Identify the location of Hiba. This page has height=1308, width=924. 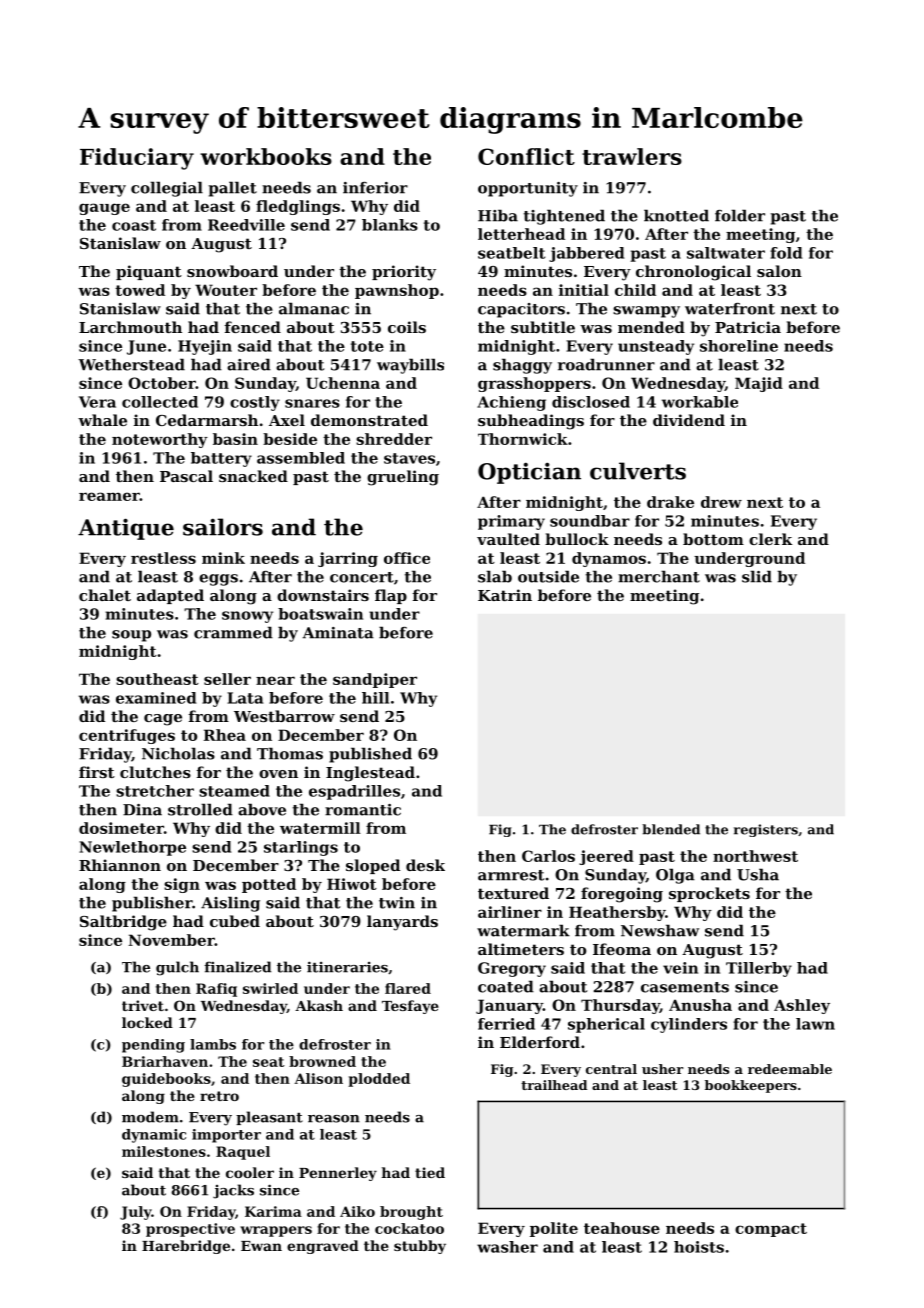
(498, 215).
